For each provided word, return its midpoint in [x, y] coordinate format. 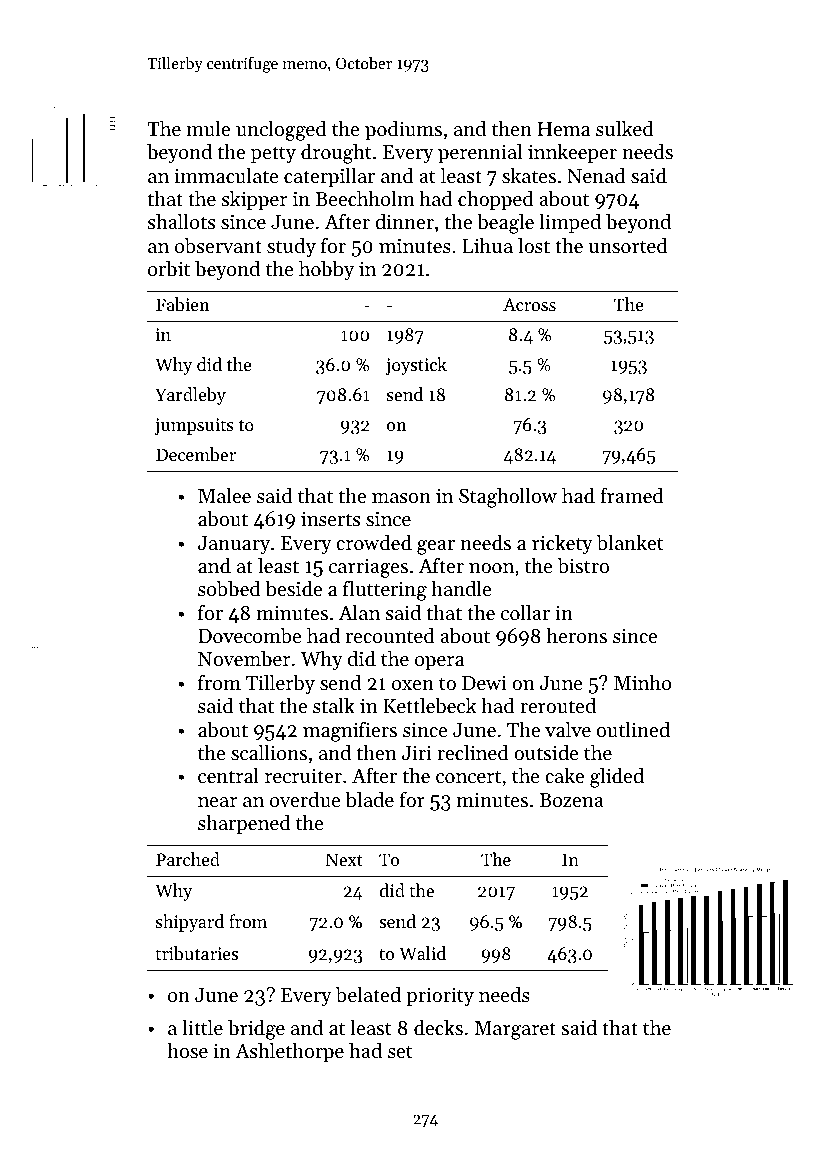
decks [438, 1027]
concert [468, 777]
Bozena [571, 800]
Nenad [596, 175]
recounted [390, 635]
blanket [630, 542]
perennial [480, 153]
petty [273, 155]
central [228, 775]
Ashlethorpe [289, 1052]
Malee [224, 495]
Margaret [515, 1030]
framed [632, 495]
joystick [416, 366]
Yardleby [190, 396]
